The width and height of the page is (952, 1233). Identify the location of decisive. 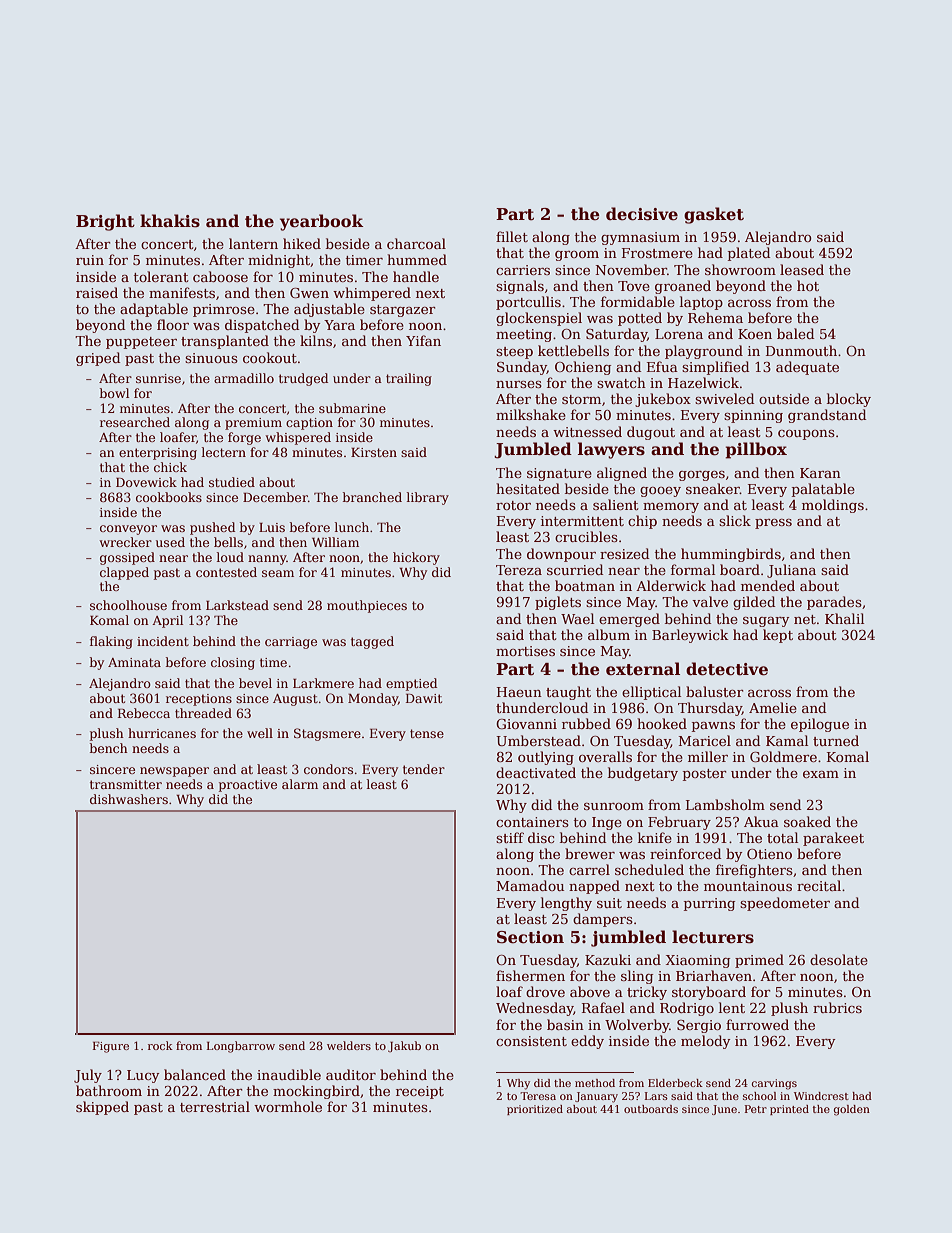
(642, 214).
